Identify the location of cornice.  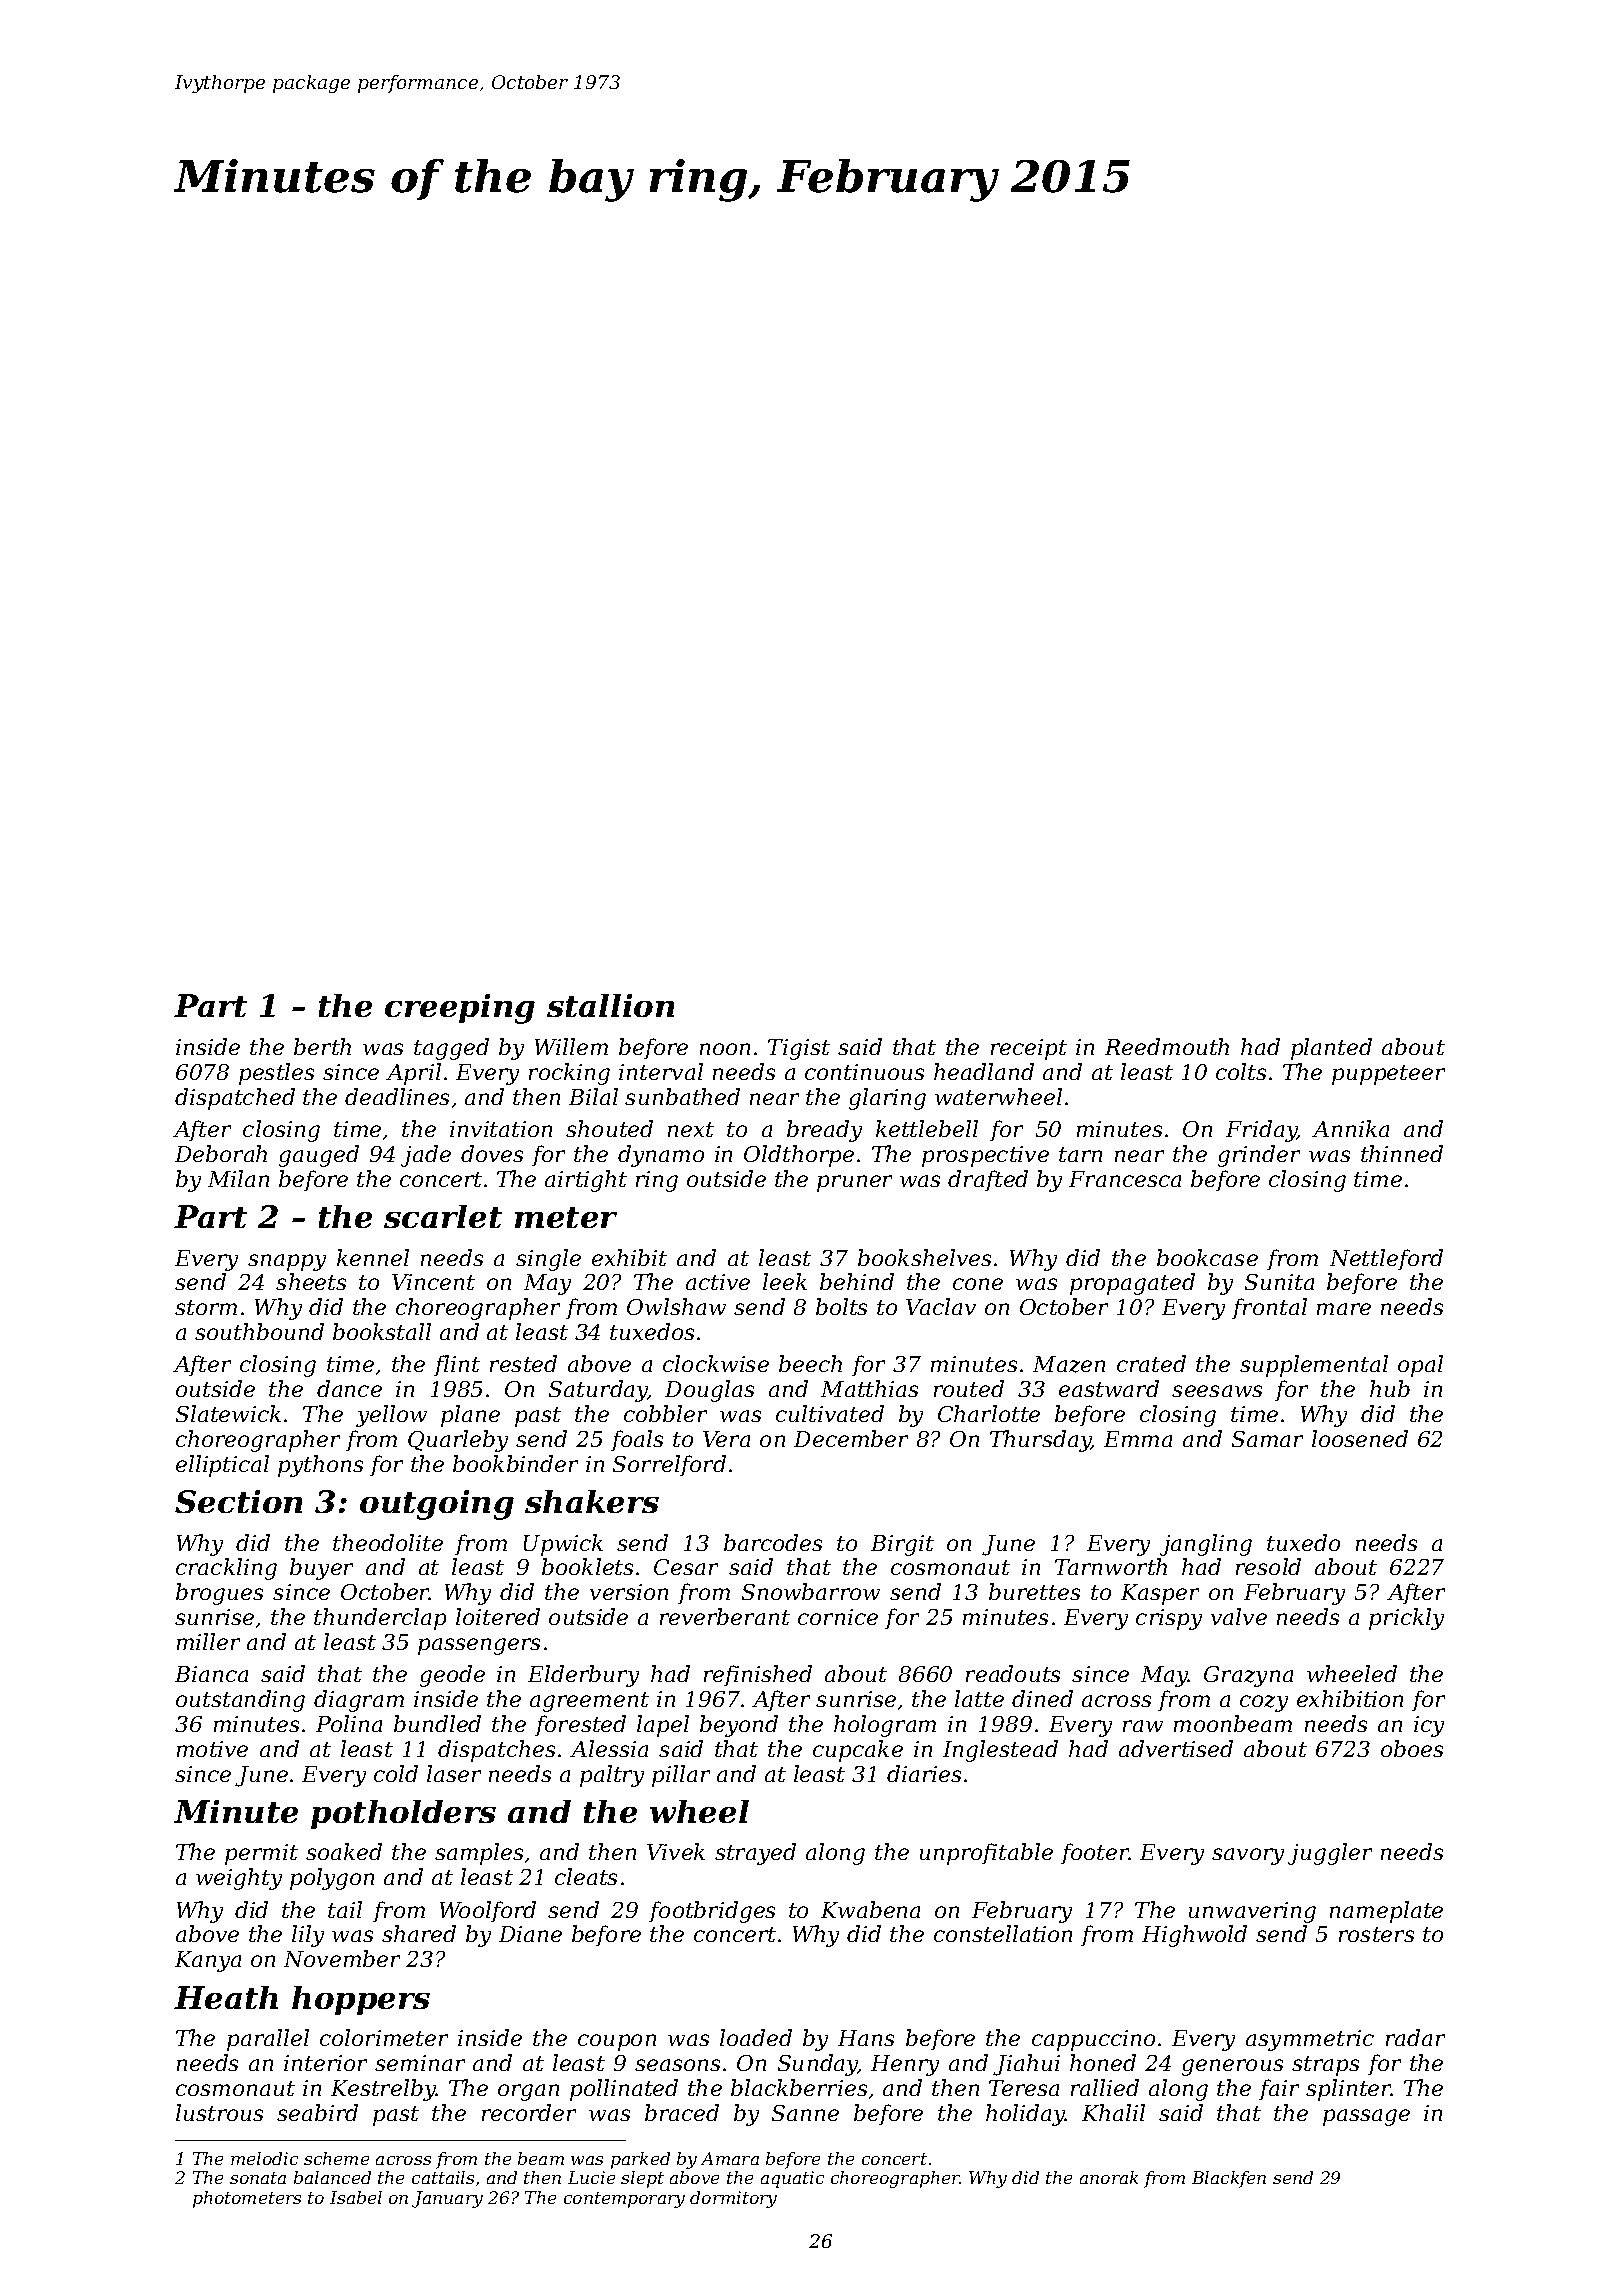
(838, 1617).
